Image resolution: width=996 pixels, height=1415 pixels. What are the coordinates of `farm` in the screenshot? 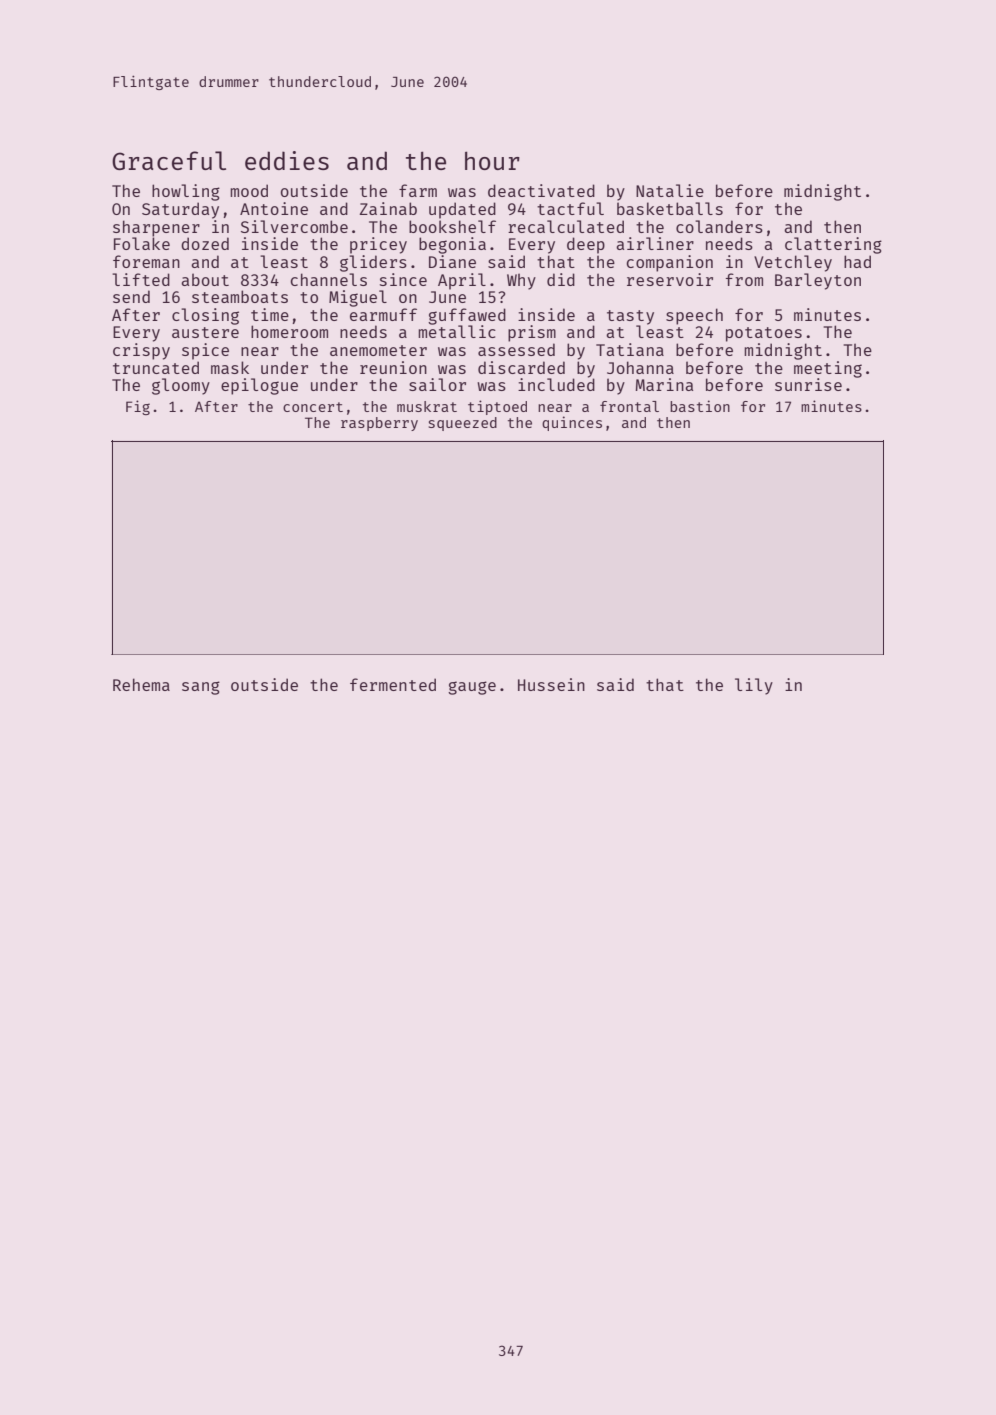 It's located at (418, 190).
